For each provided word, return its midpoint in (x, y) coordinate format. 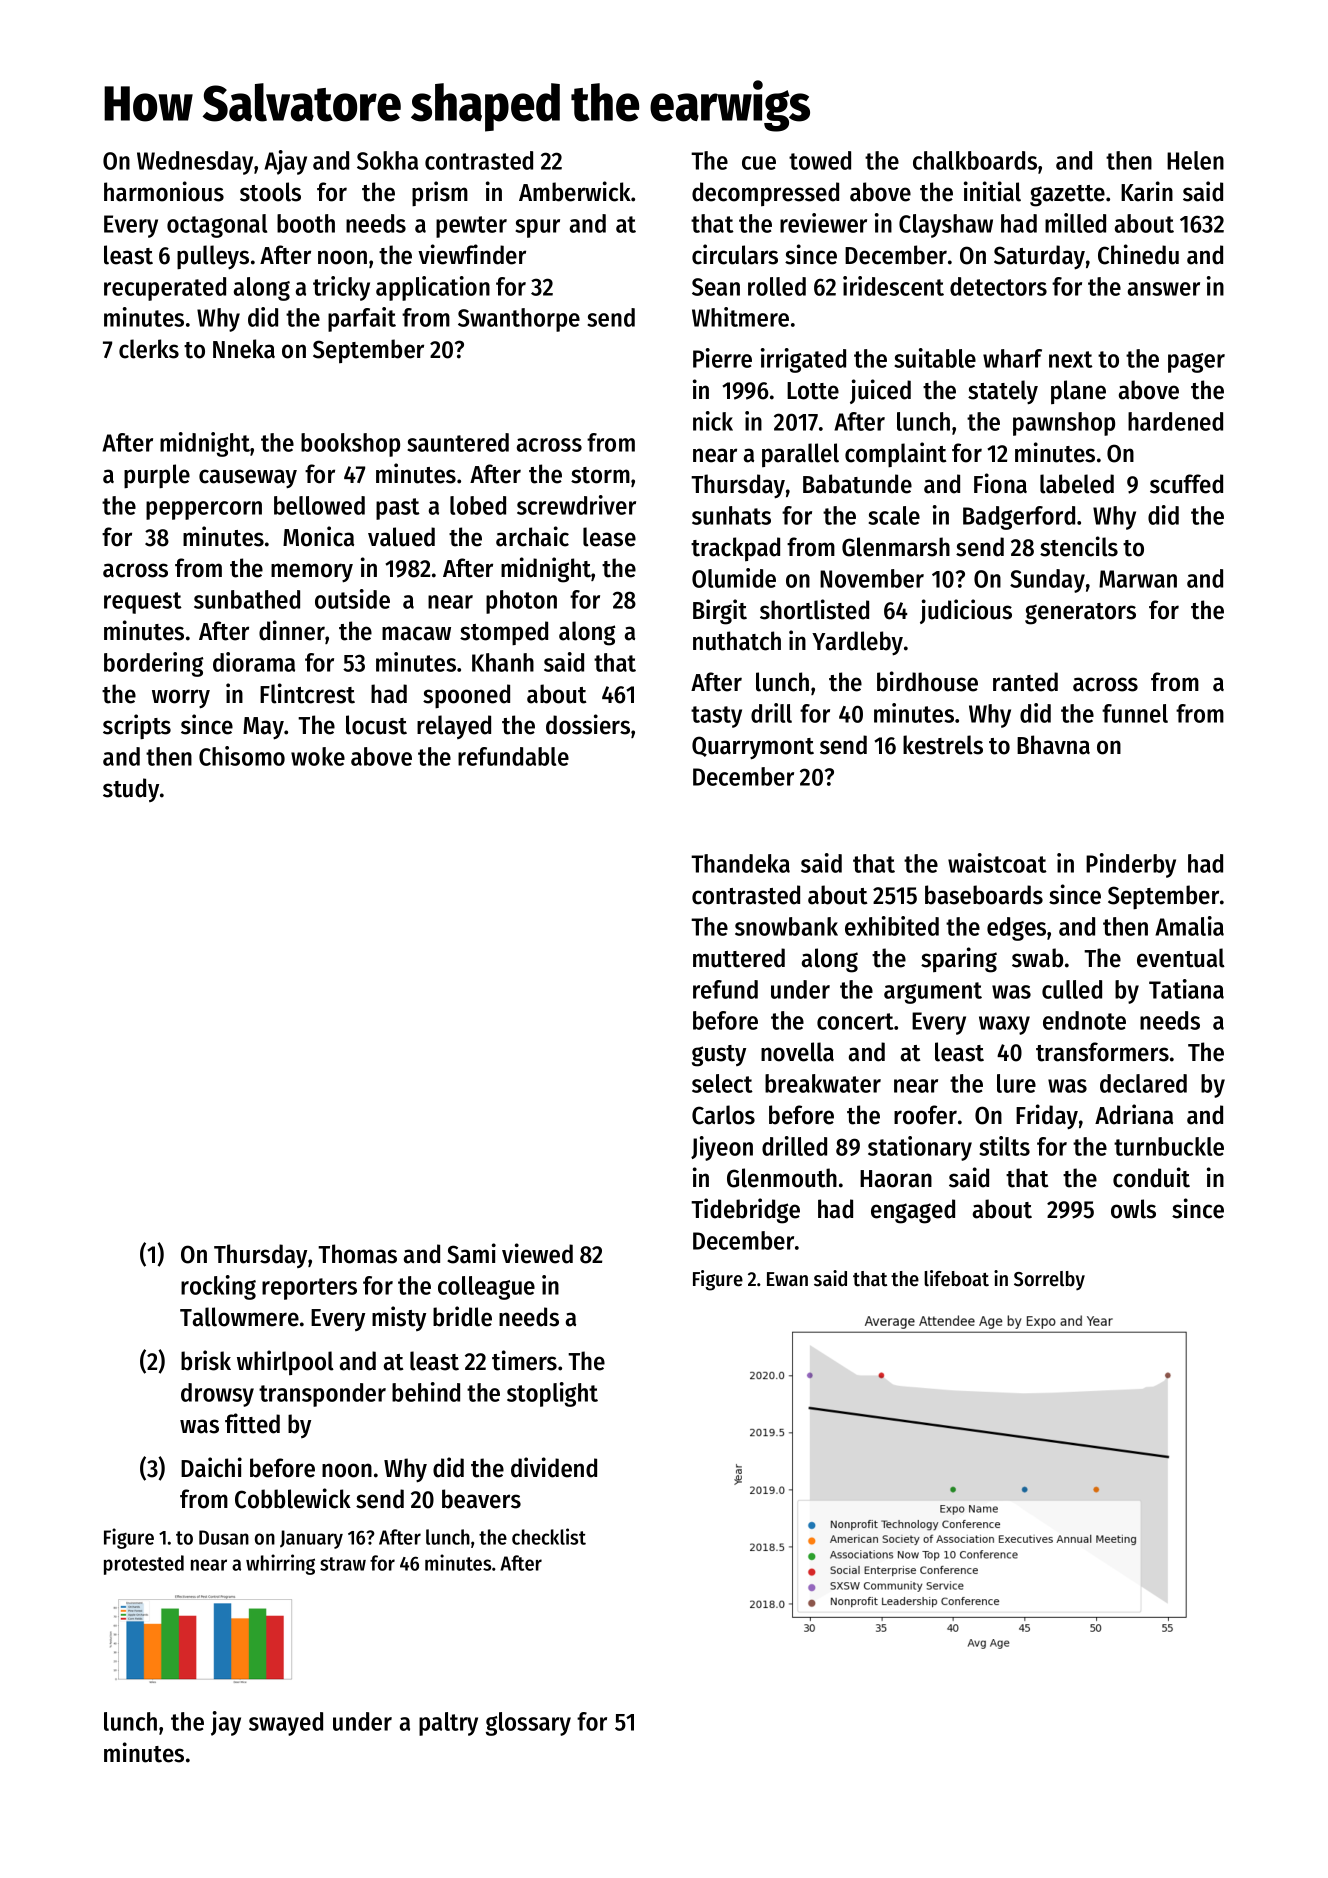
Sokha (387, 160)
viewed (537, 1253)
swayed (286, 1724)
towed (820, 160)
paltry (448, 1724)
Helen (1195, 160)
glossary (528, 1724)
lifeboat (956, 1278)
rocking (218, 1287)
